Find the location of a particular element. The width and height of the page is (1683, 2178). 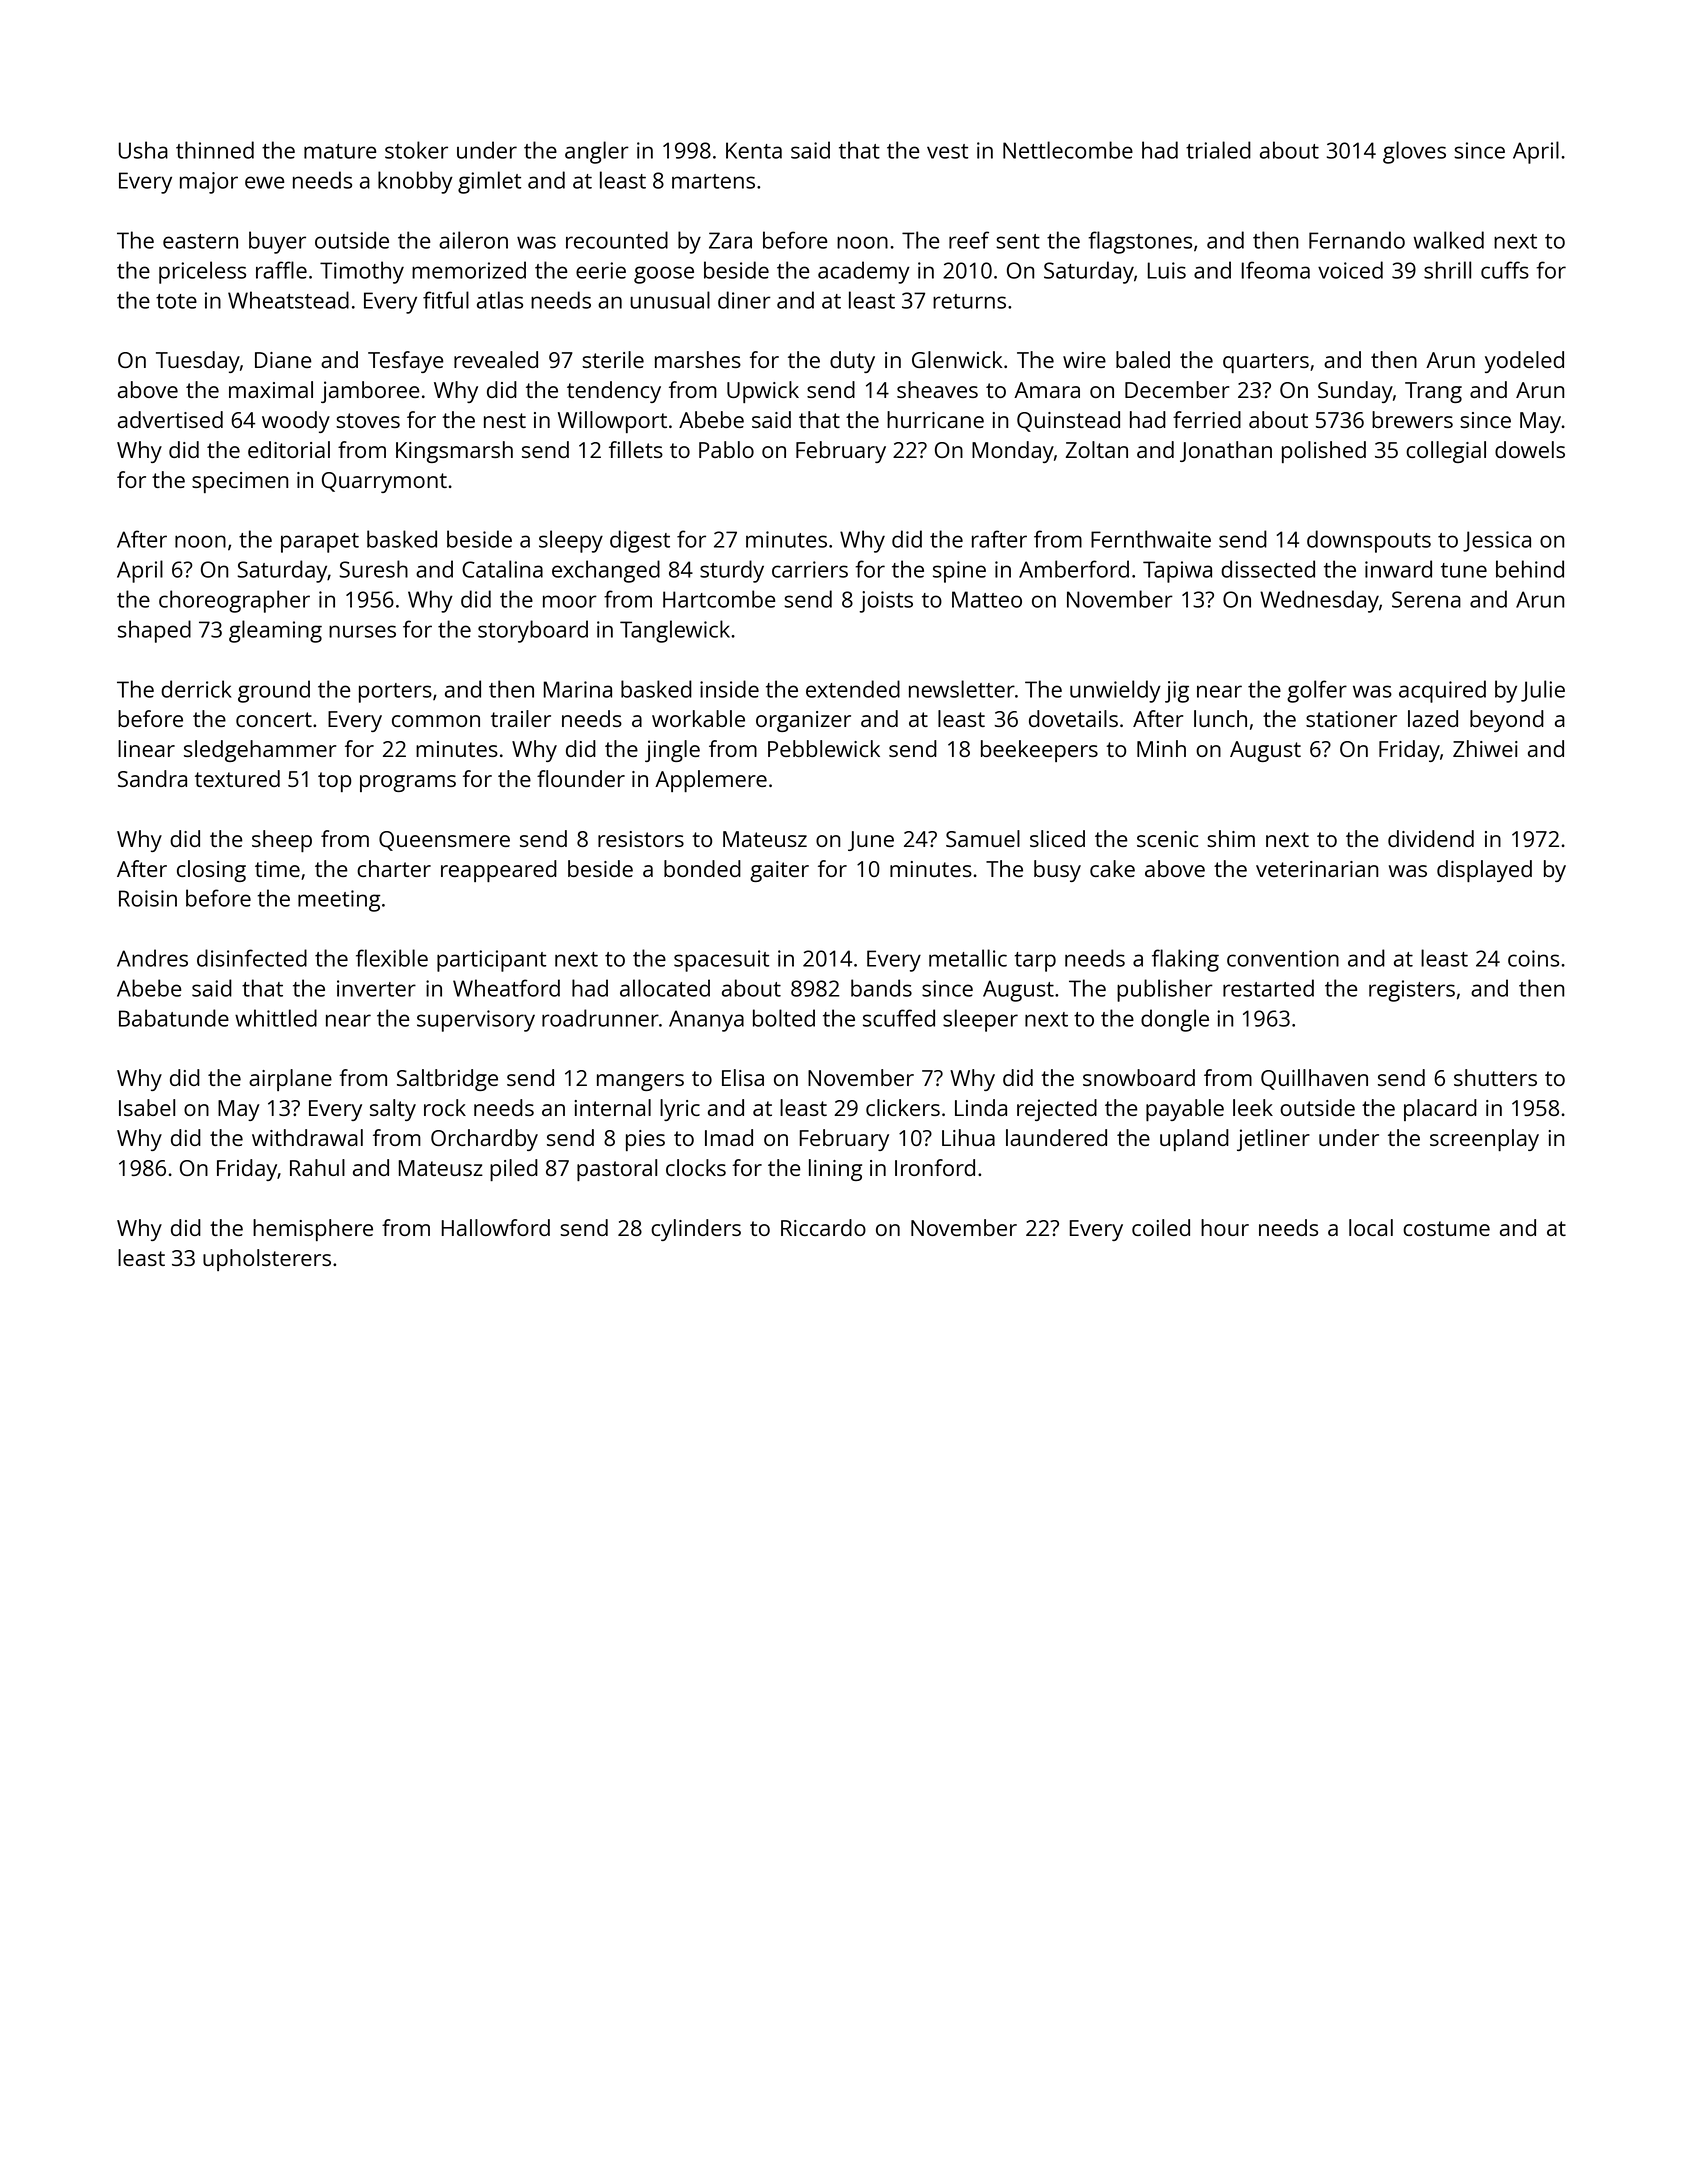

derrick is located at coordinates (196, 689).
